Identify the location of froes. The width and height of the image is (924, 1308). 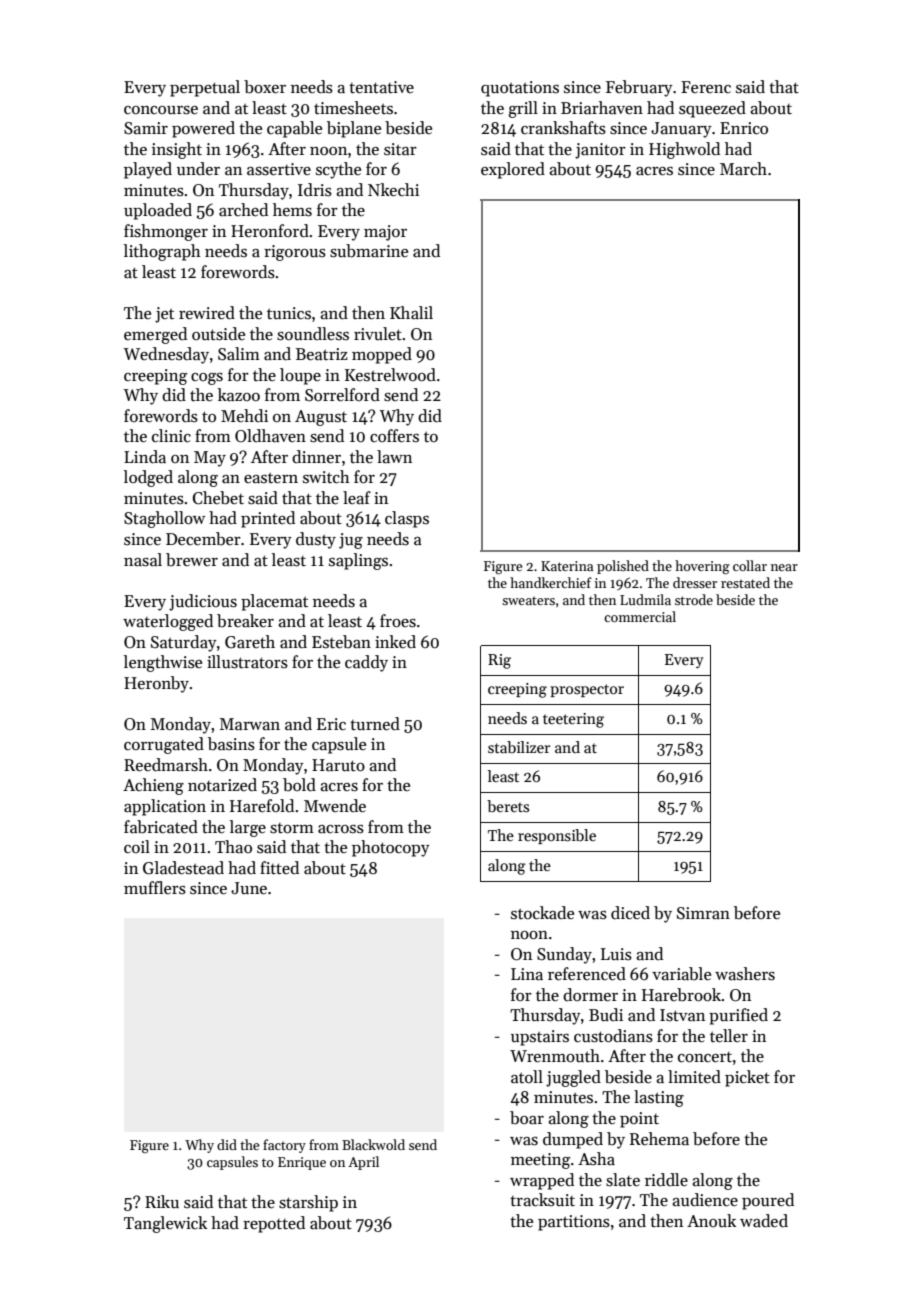
(398, 621).
